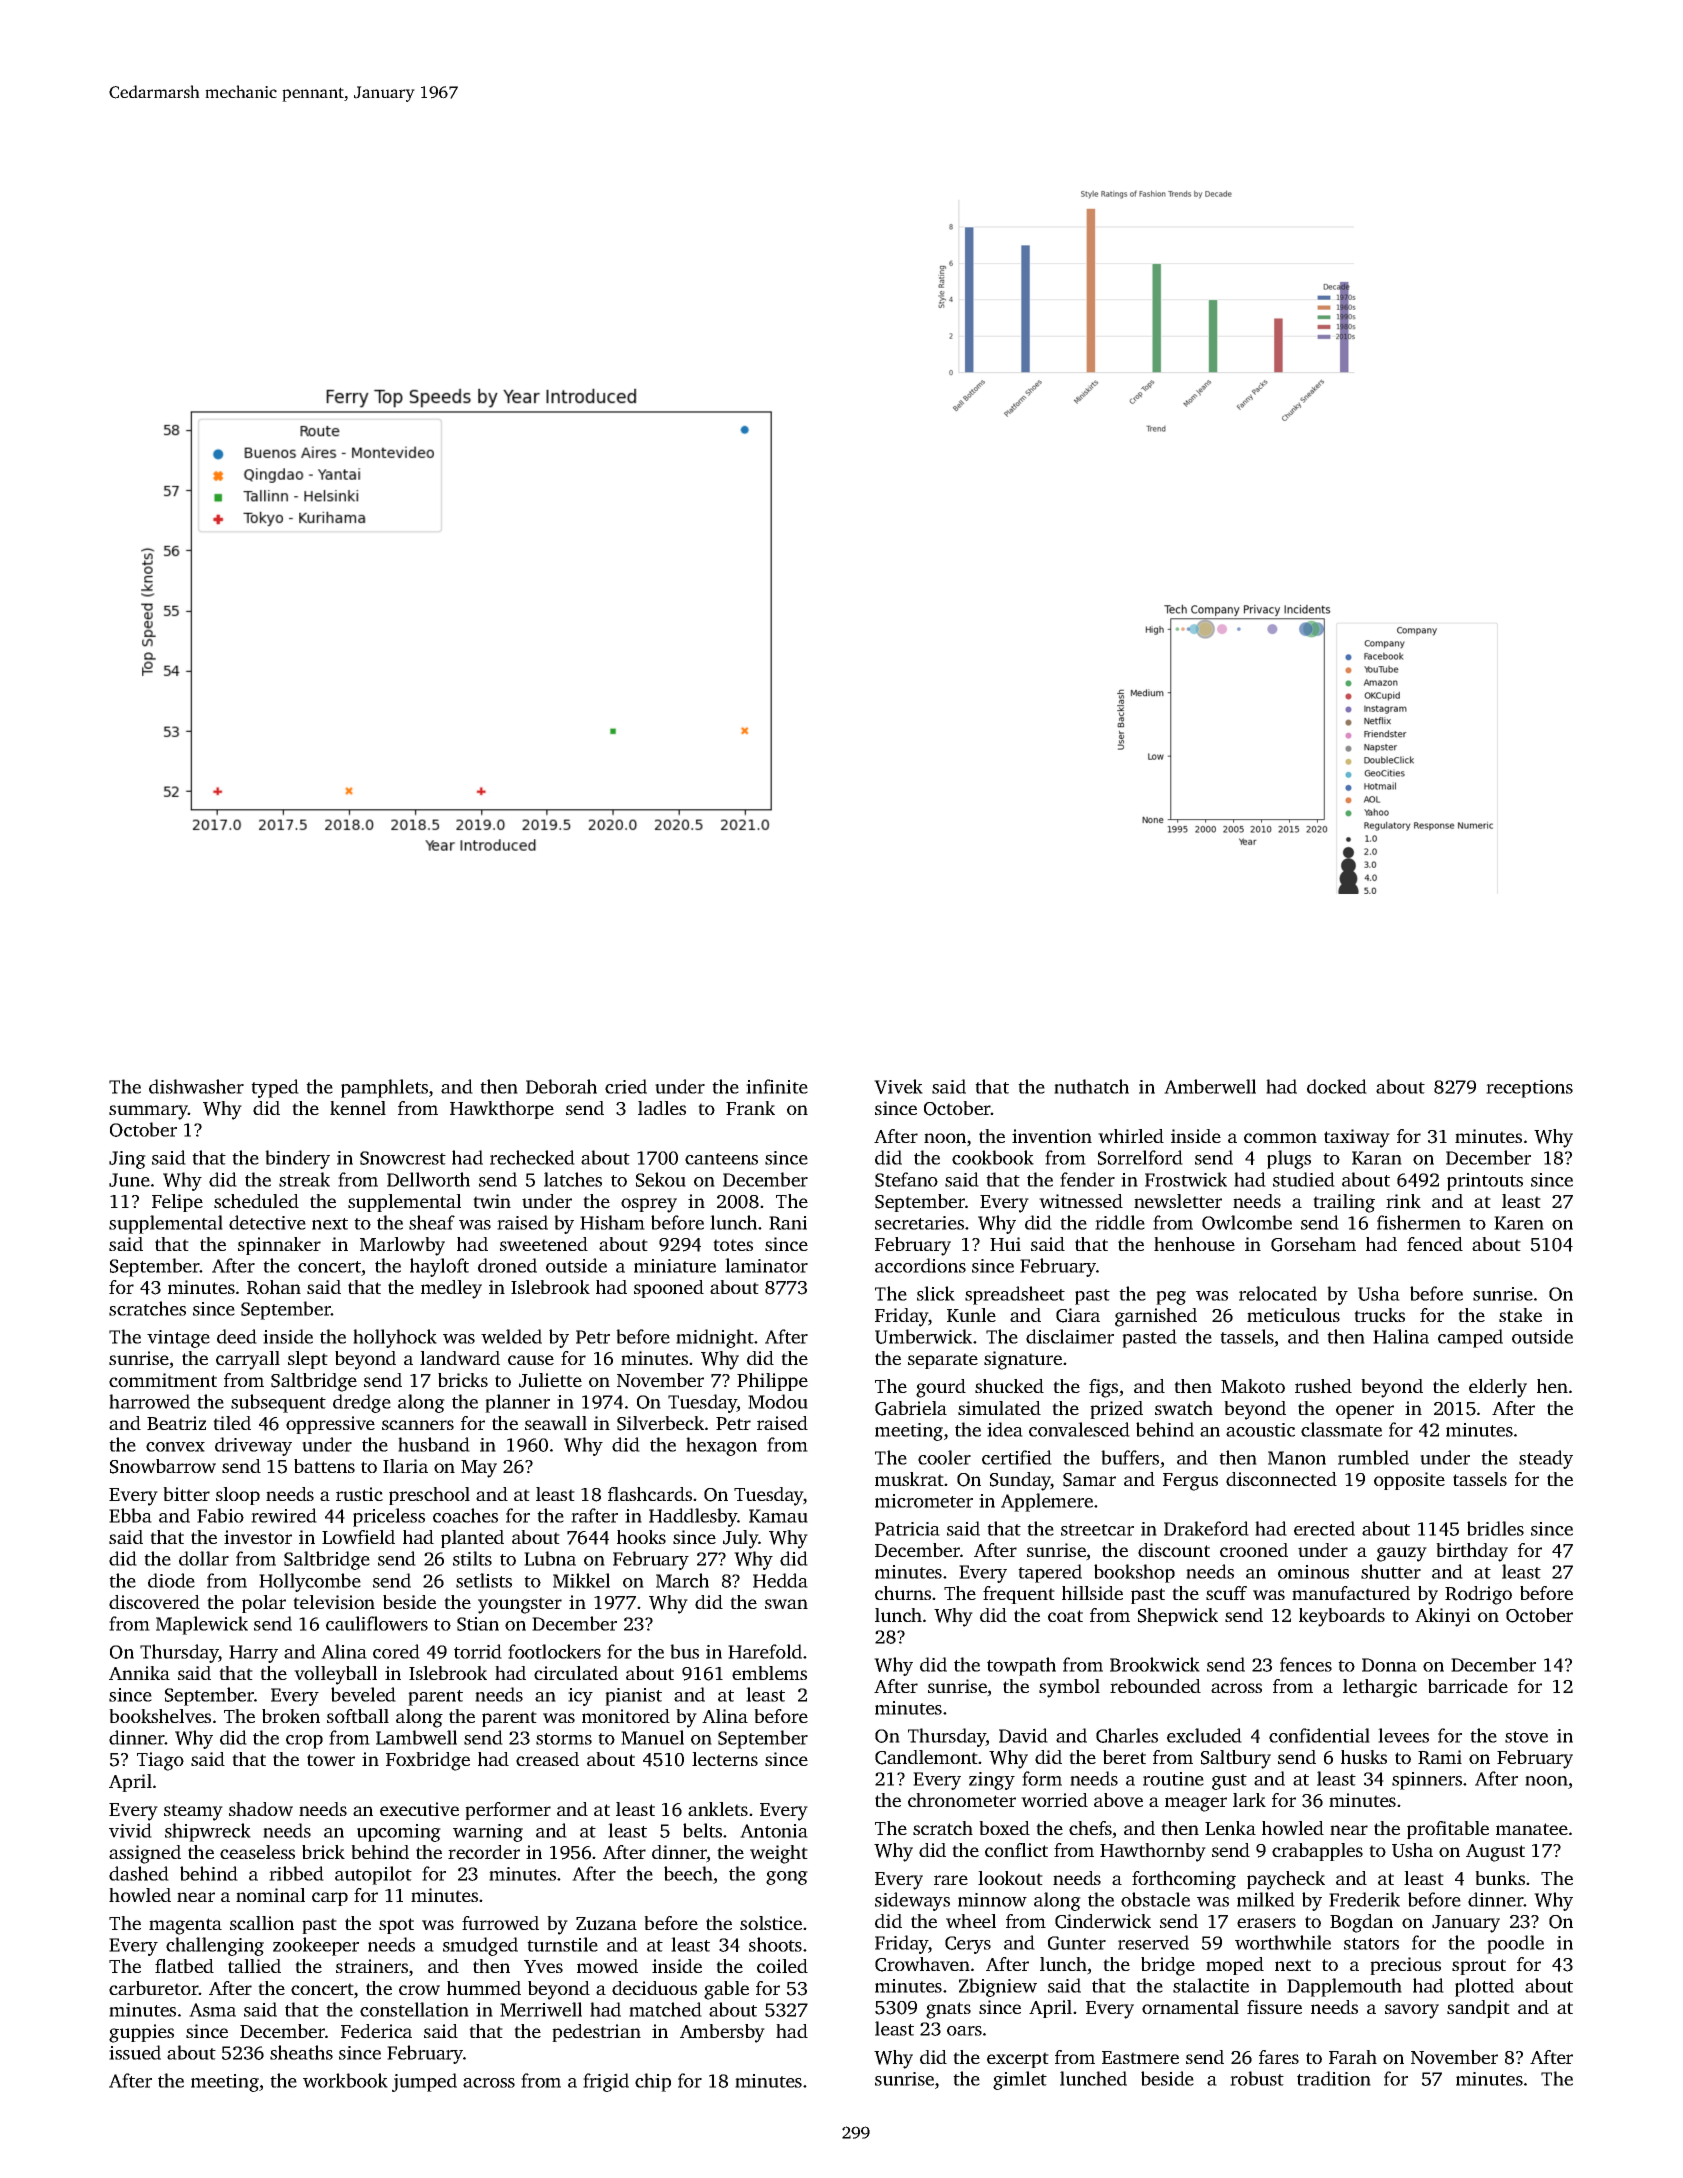  I want to click on jumped, so click(424, 2082).
